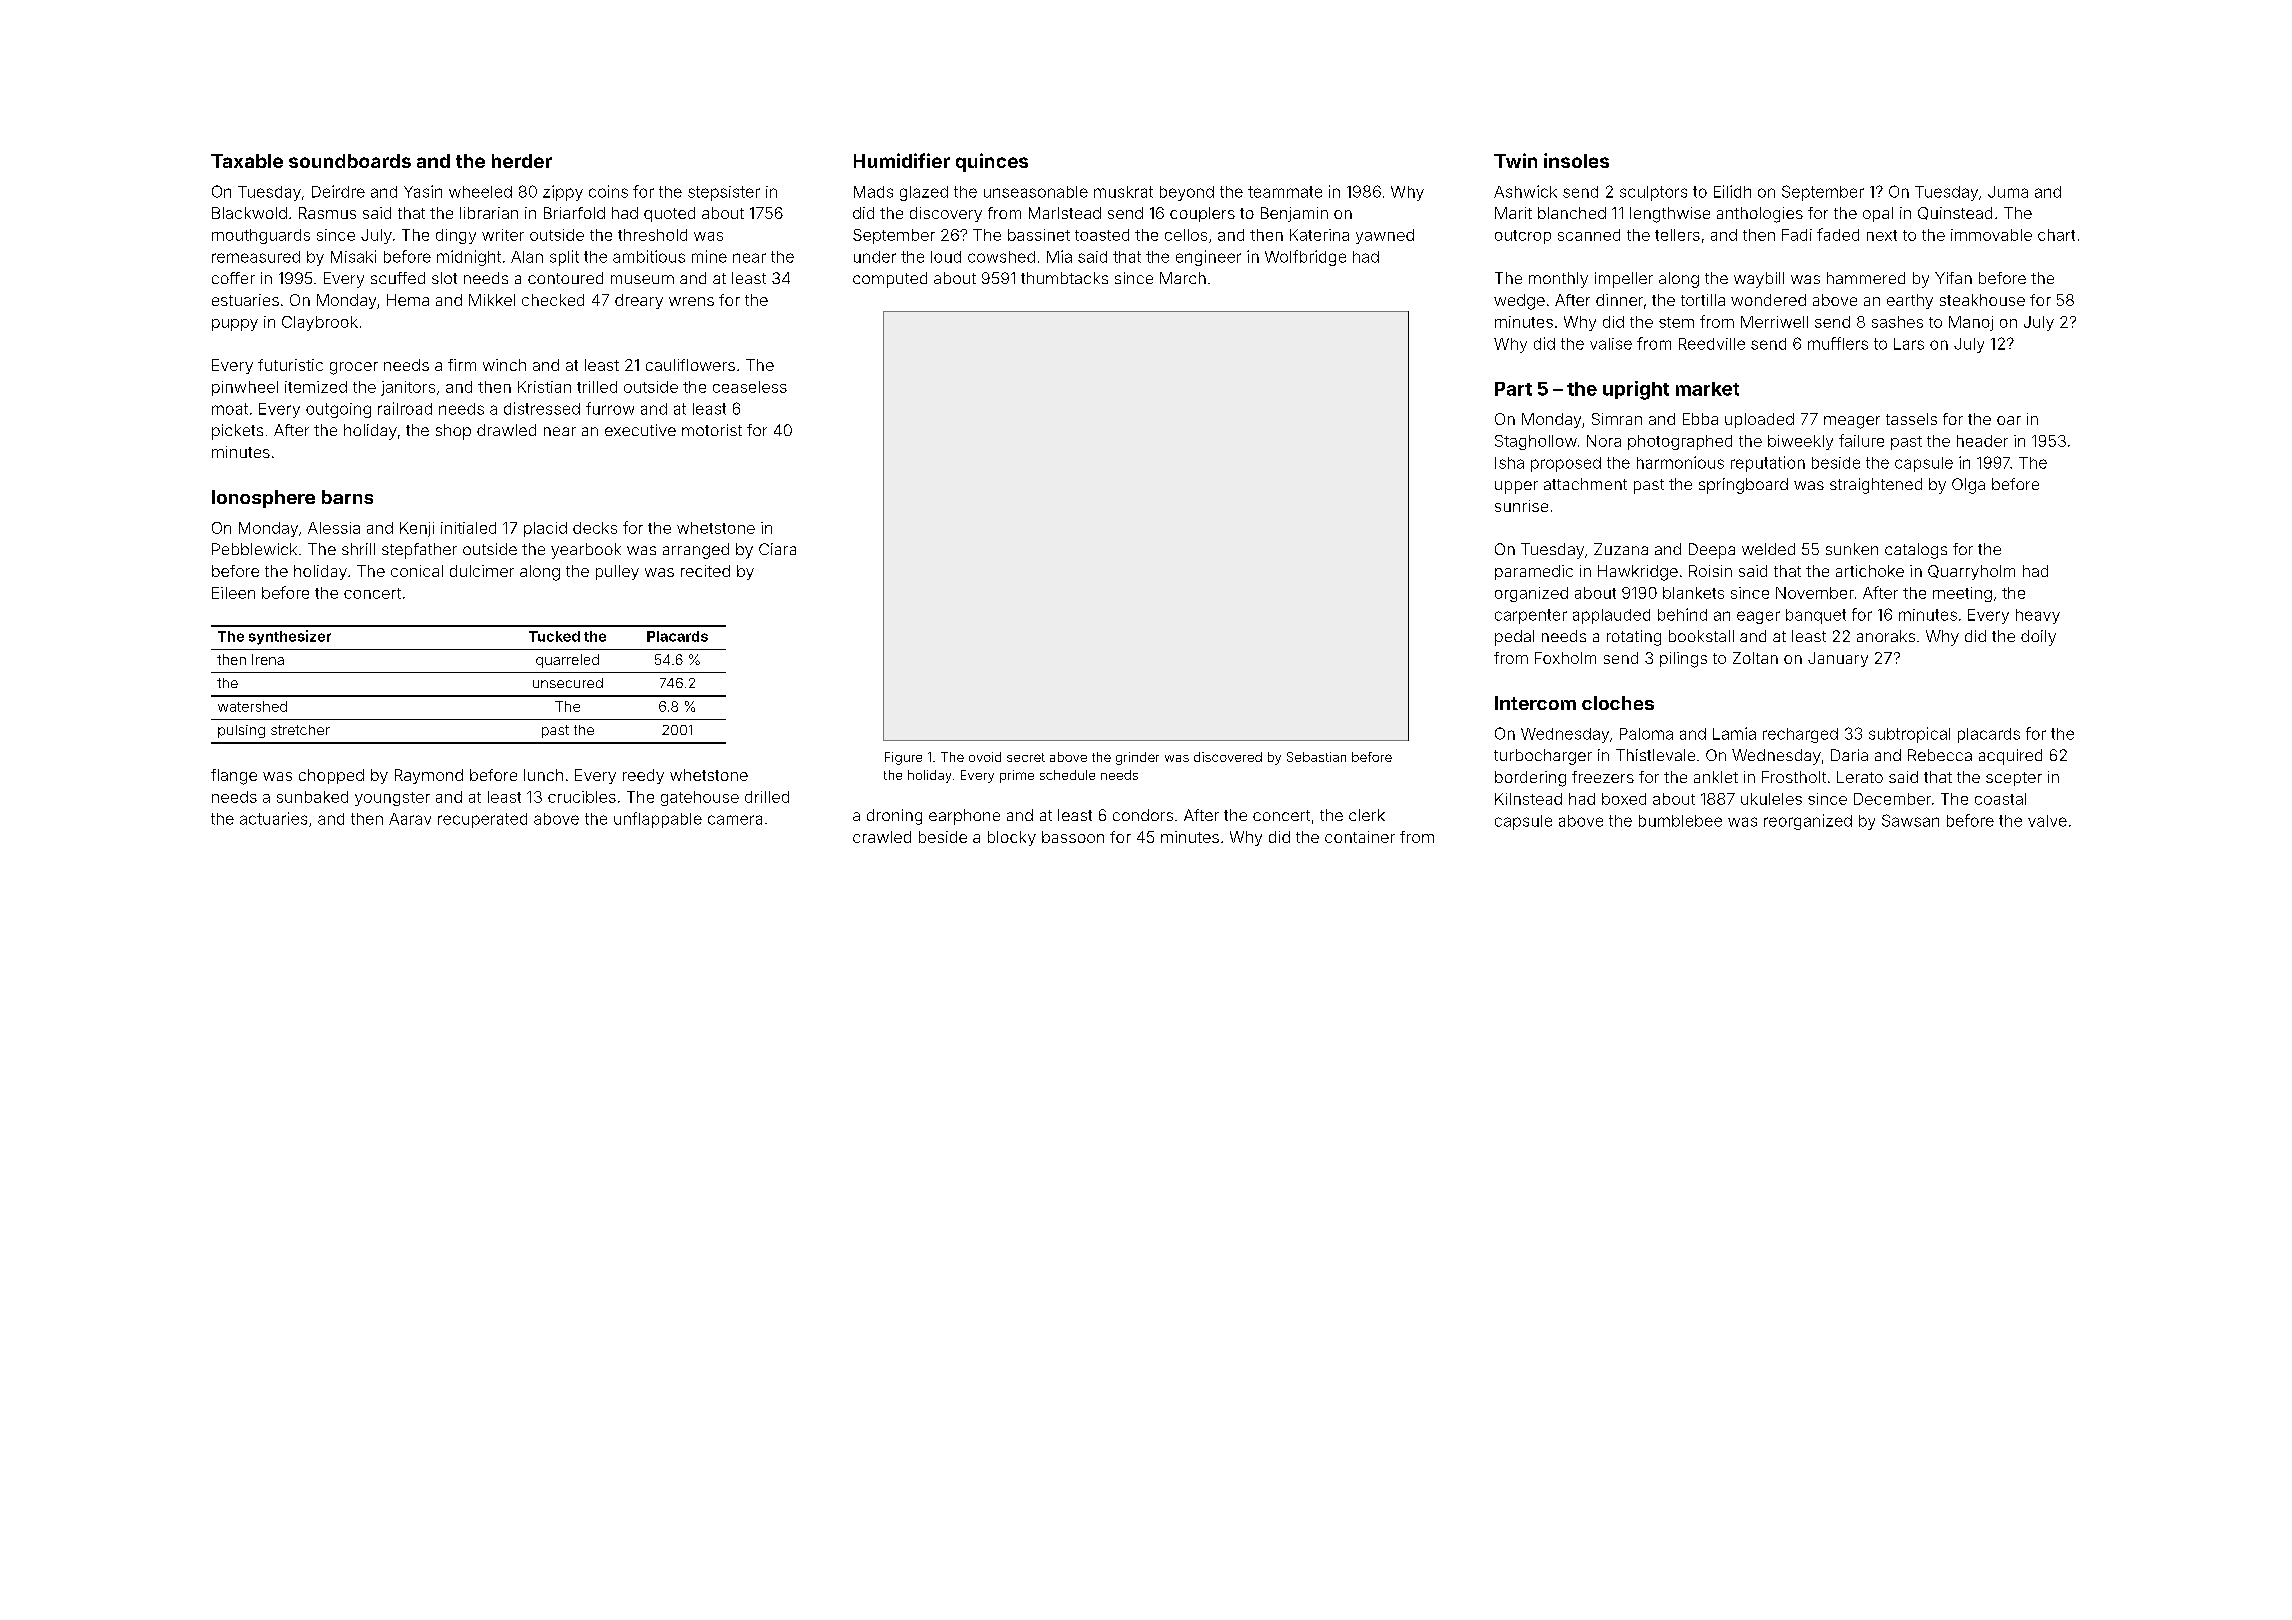  What do you see at coordinates (273, 818) in the screenshot?
I see `actuaries` at bounding box center [273, 818].
